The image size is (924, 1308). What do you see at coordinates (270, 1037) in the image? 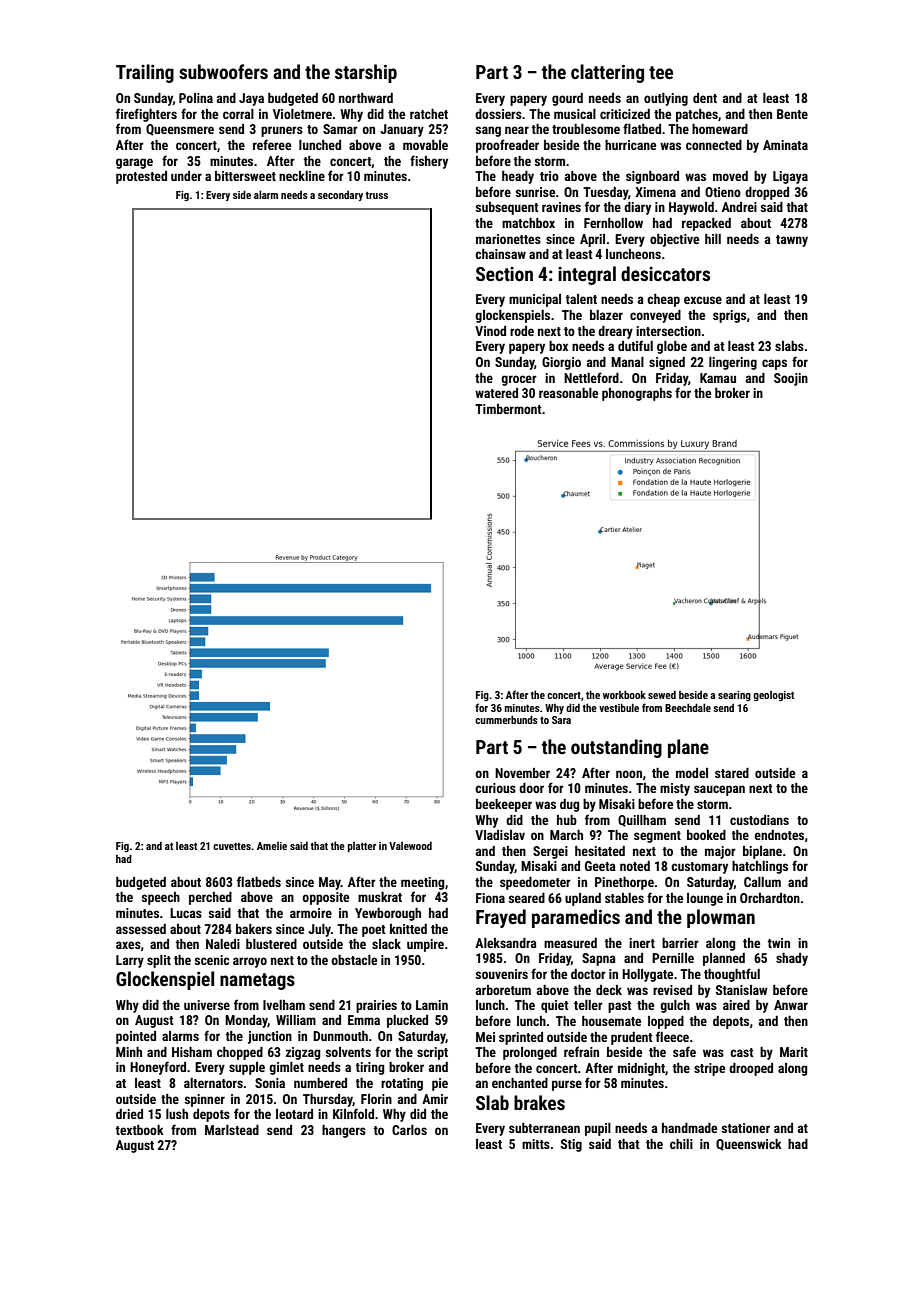
I see `junction` at bounding box center [270, 1037].
